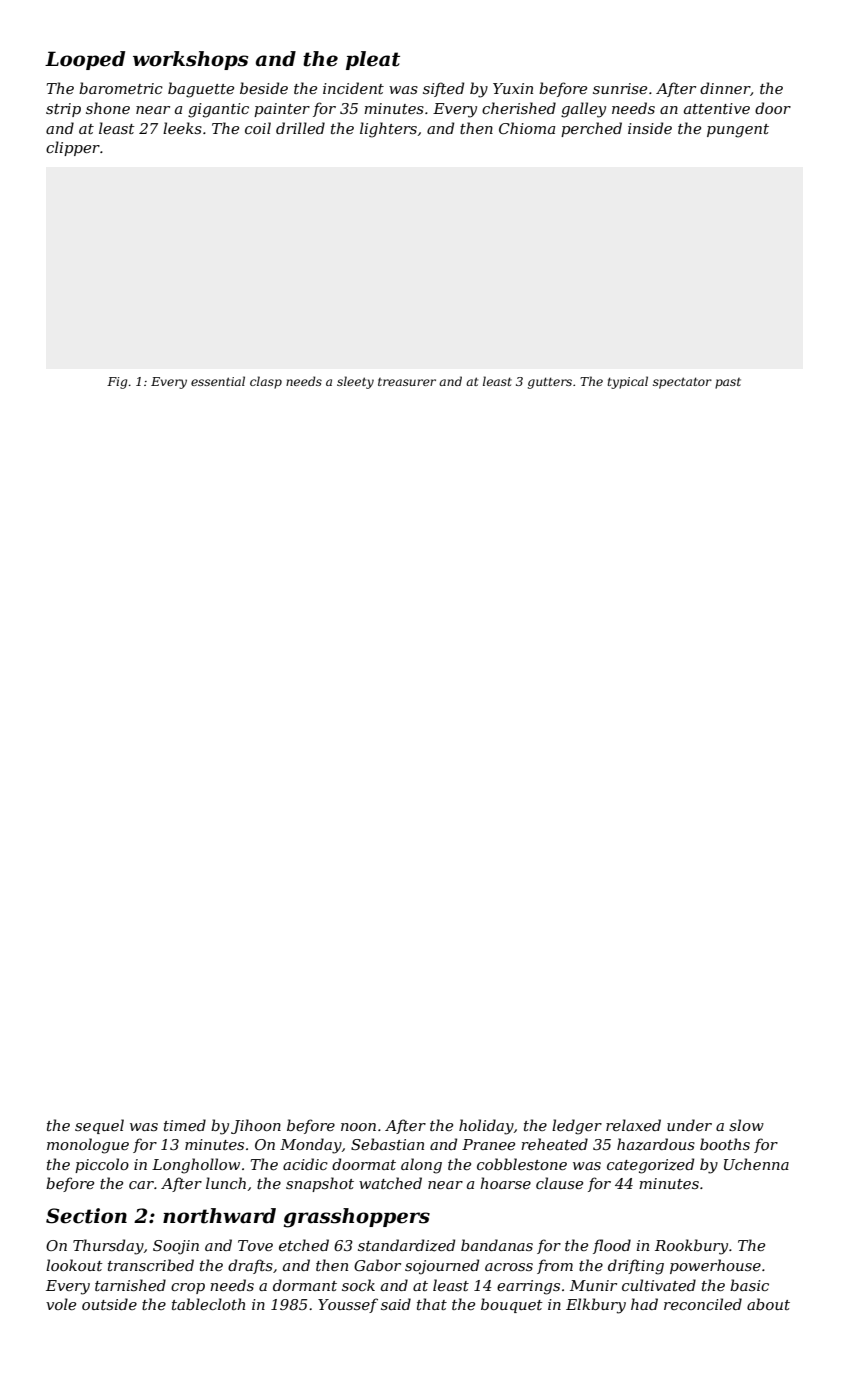 Image resolution: width=849 pixels, height=1400 pixels. Describe the element at coordinates (348, 1305) in the screenshot. I see `Youssef` at that location.
